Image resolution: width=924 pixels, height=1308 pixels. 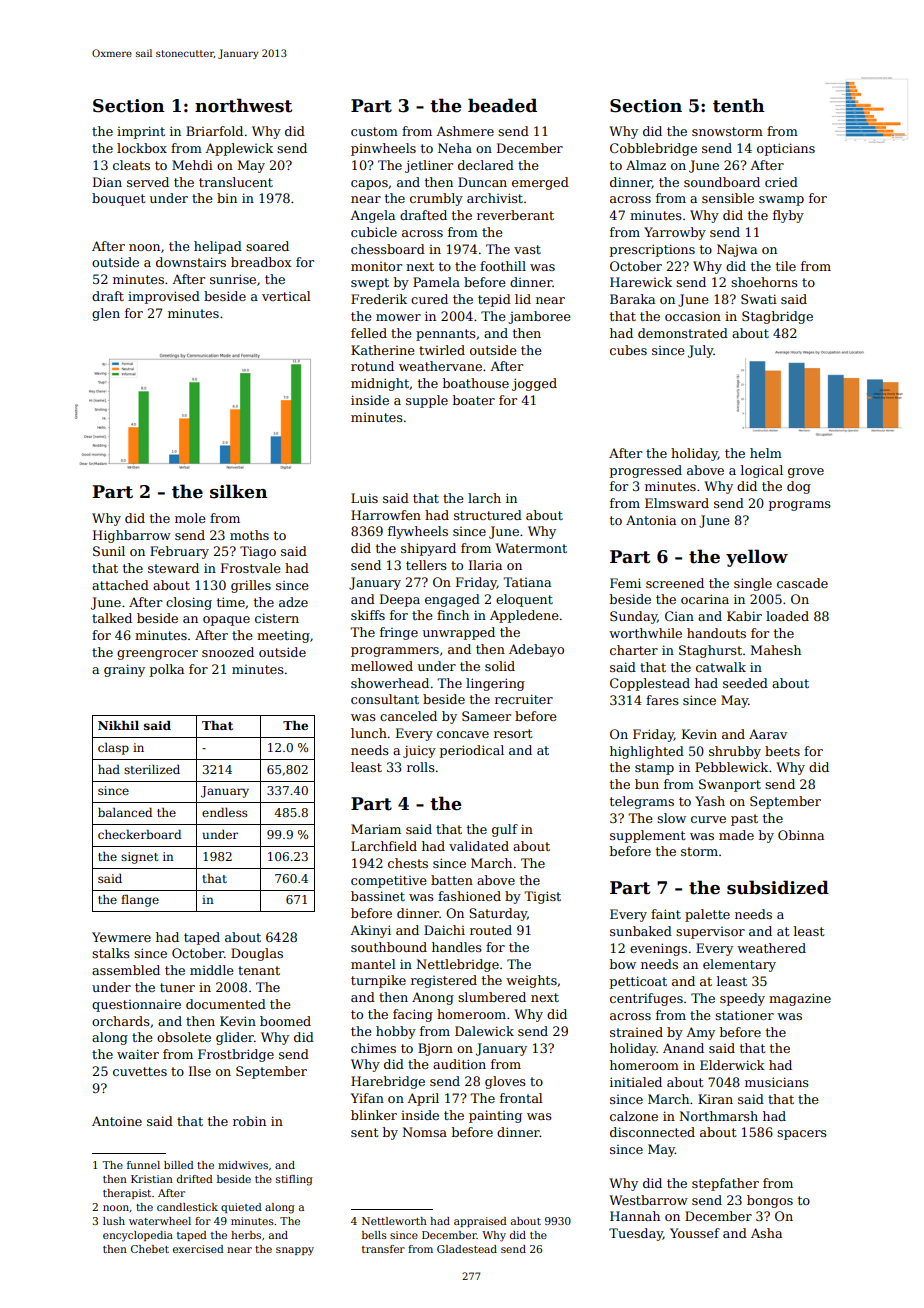 I want to click on time, so click(x=231, y=602).
